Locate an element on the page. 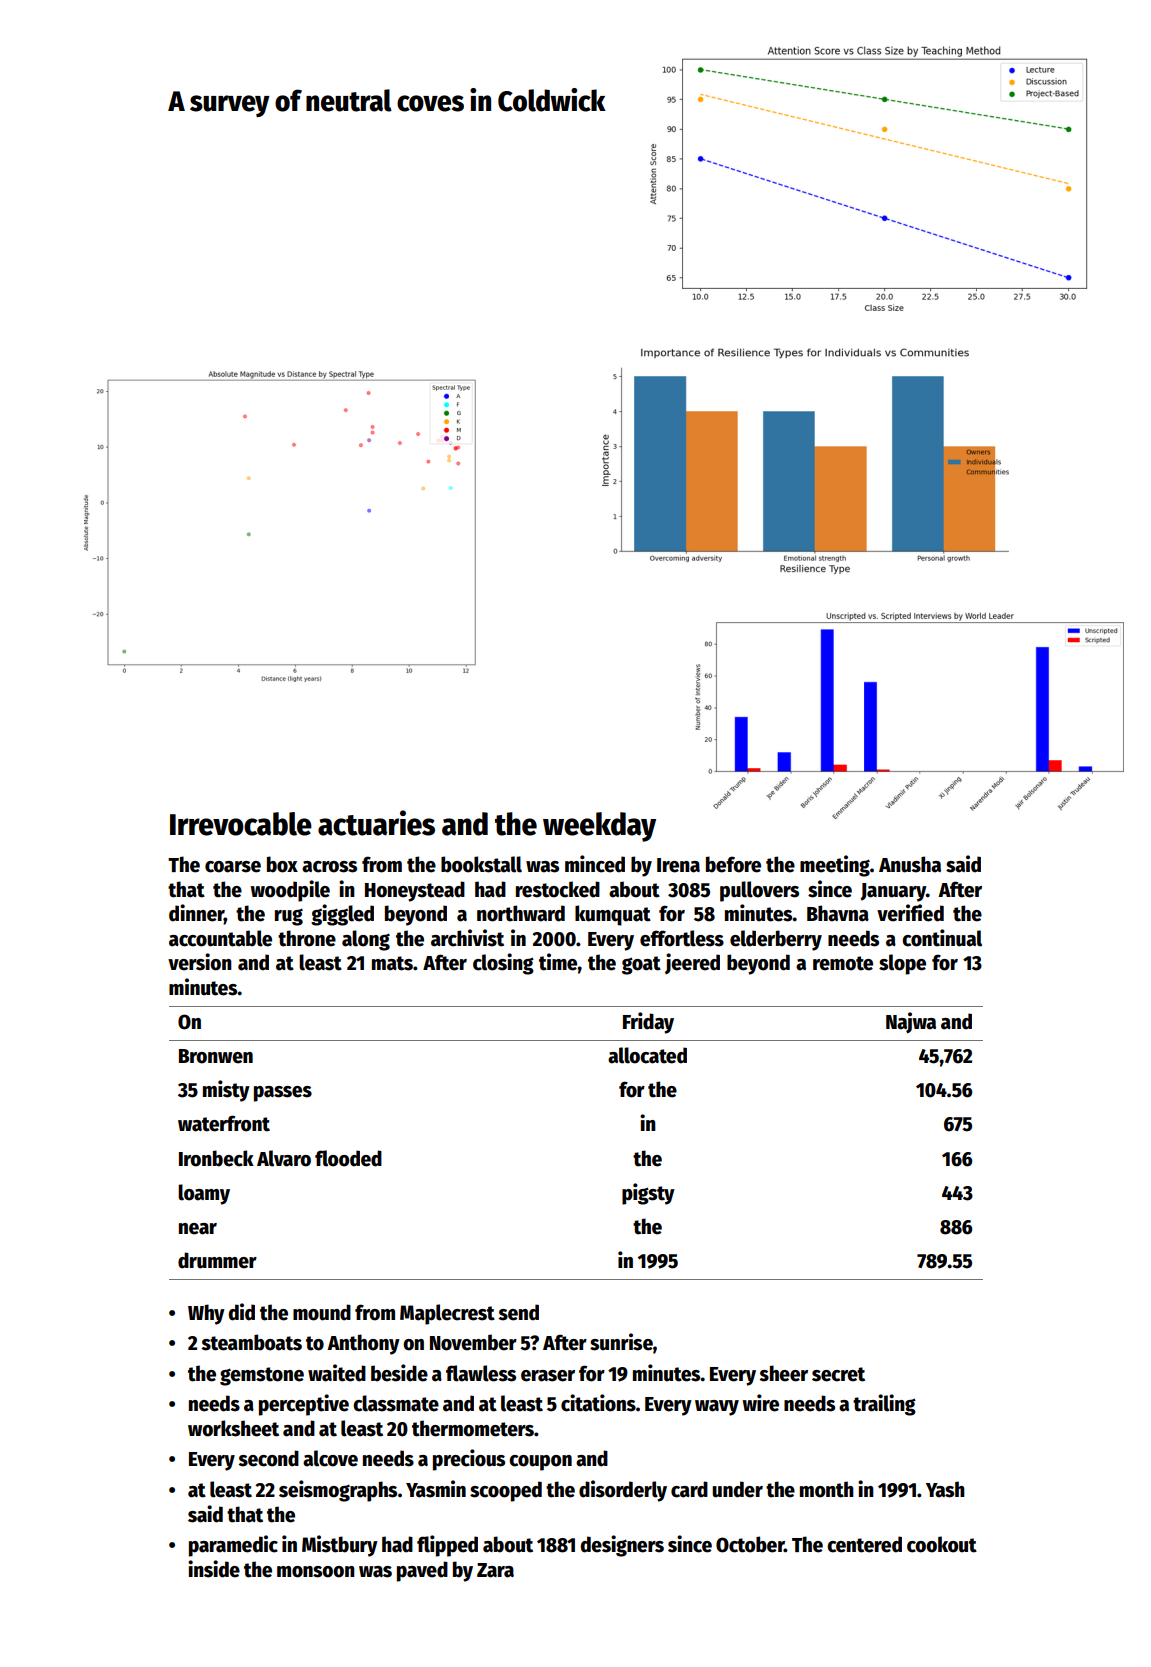 This page has height=1667, width=1151. allocated is located at coordinates (647, 1055).
